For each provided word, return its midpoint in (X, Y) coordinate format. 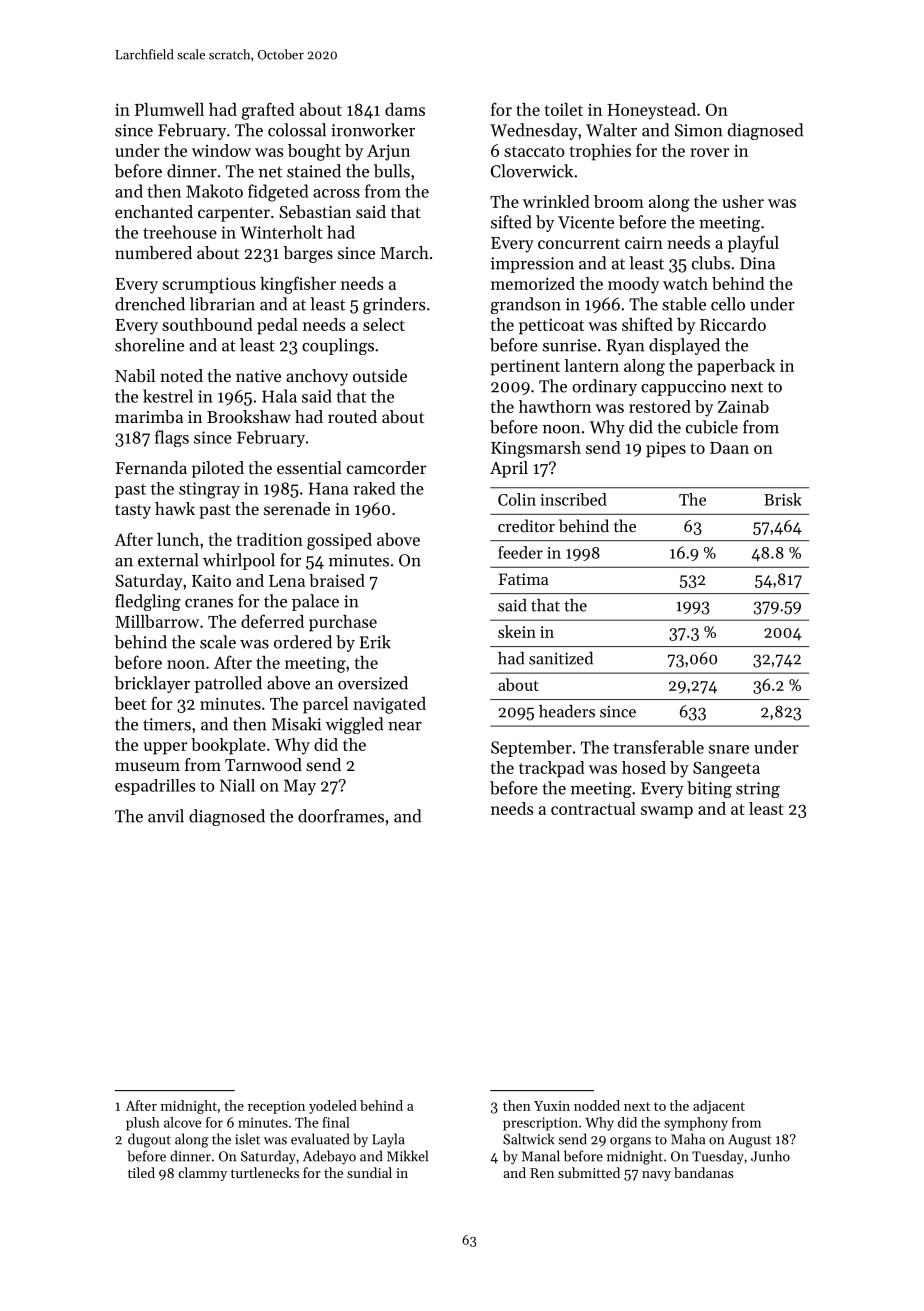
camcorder (386, 467)
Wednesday (534, 131)
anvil (166, 816)
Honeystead (651, 111)
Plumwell (169, 109)
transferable (658, 747)
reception (276, 1107)
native (258, 376)
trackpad (552, 769)
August (749, 1141)
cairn (644, 242)
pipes (666, 449)
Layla (388, 1140)
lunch (178, 539)
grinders (394, 305)
